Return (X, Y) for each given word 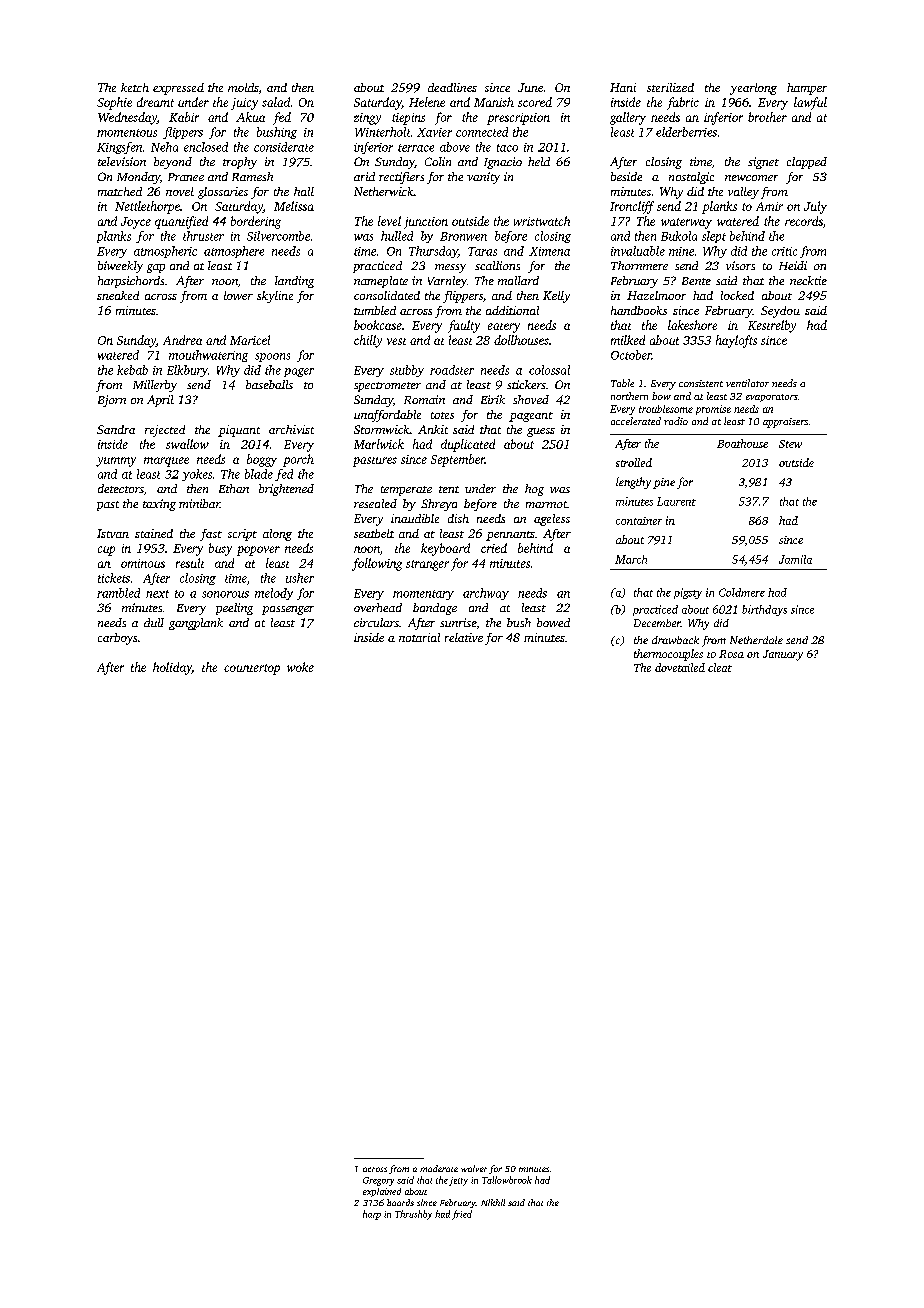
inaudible (415, 518)
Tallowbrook (507, 1180)
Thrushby (413, 1215)
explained (382, 1192)
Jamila (795, 559)
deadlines (452, 87)
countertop (252, 669)
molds (243, 87)
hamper (807, 89)
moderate (439, 1168)
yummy (116, 462)
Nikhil (493, 1202)
